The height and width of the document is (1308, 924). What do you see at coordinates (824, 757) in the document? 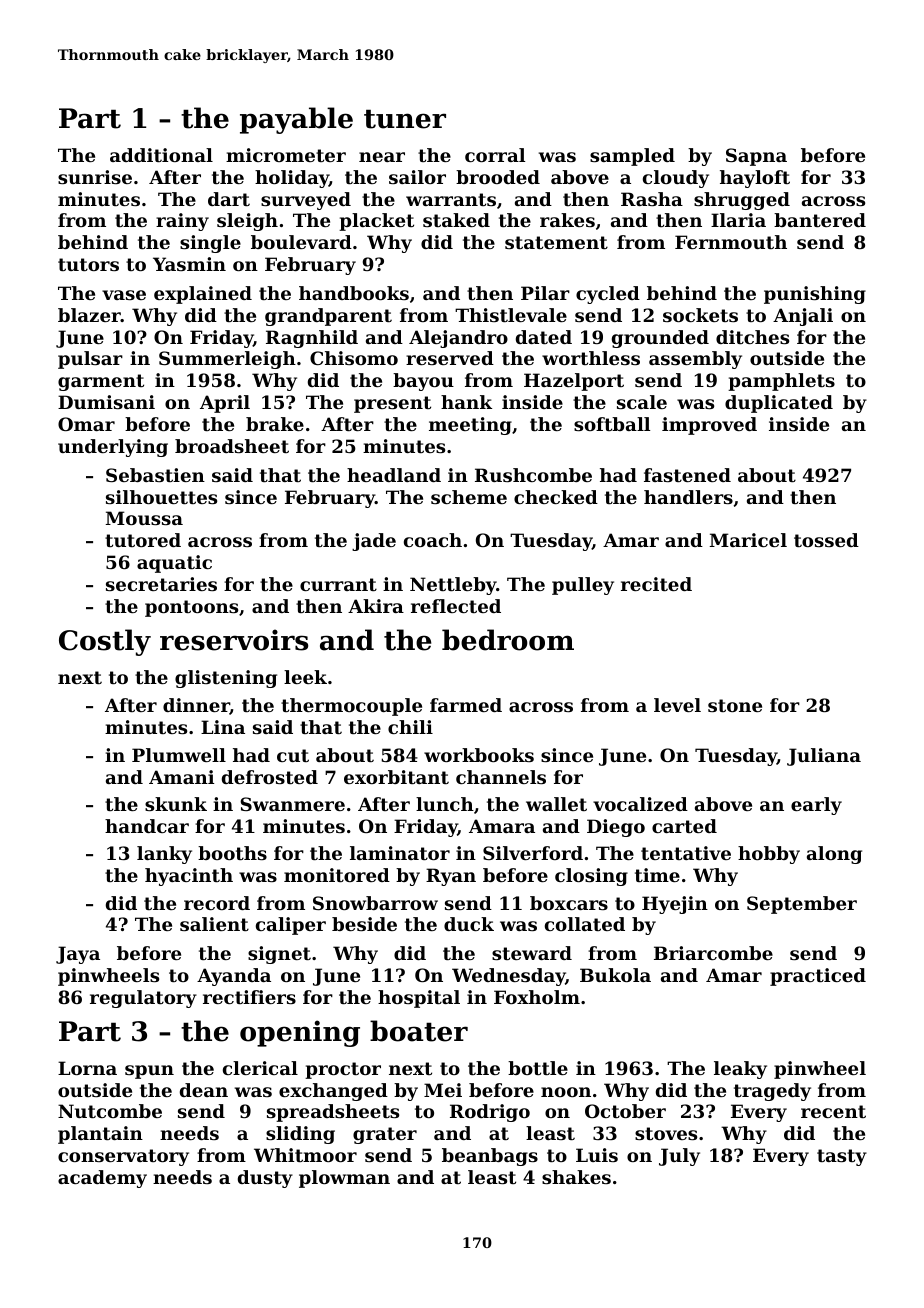
I see `Juliana` at bounding box center [824, 757].
